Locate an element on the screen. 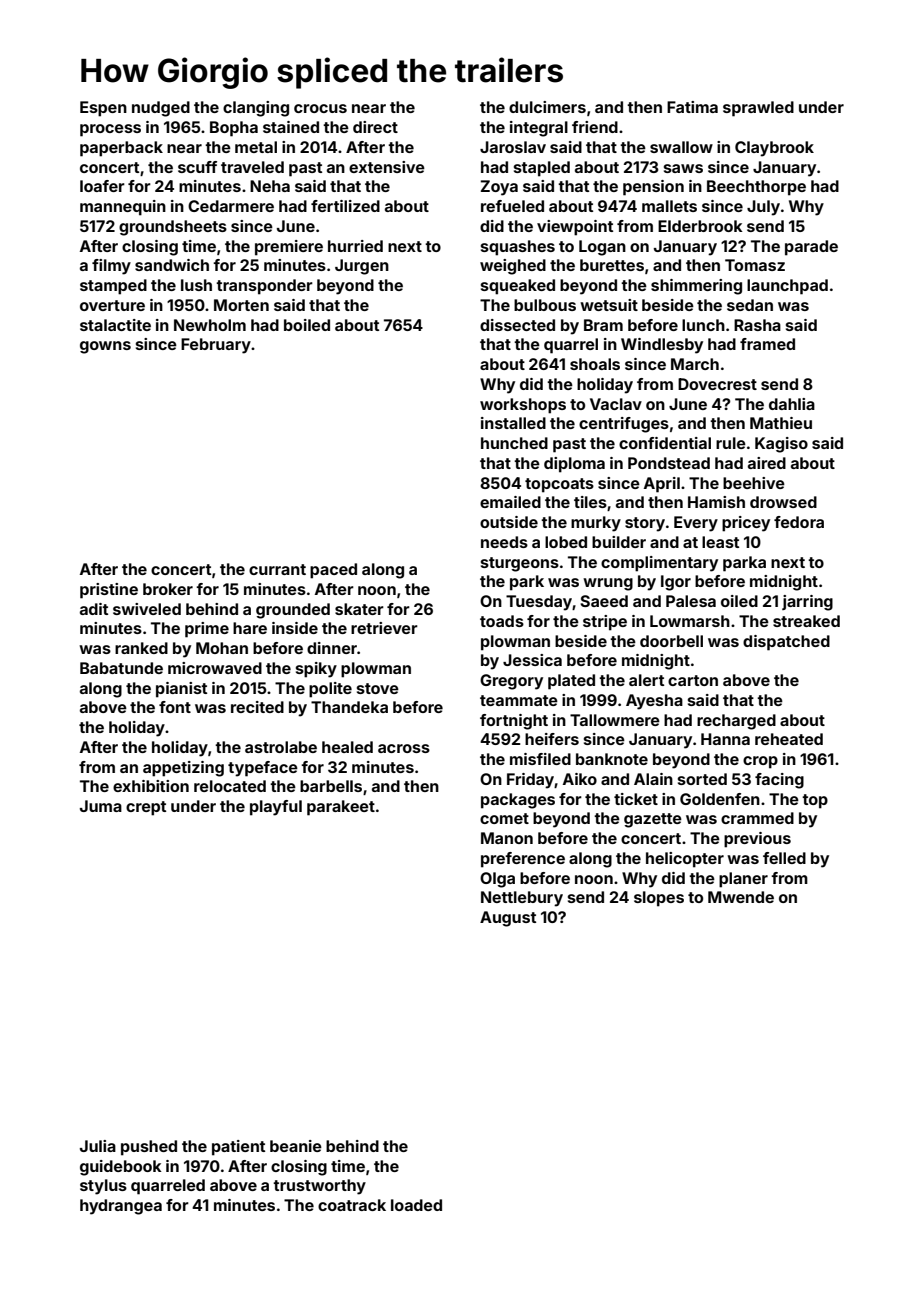 The width and height of the screenshot is (924, 1308). lush is located at coordinates (196, 285).
